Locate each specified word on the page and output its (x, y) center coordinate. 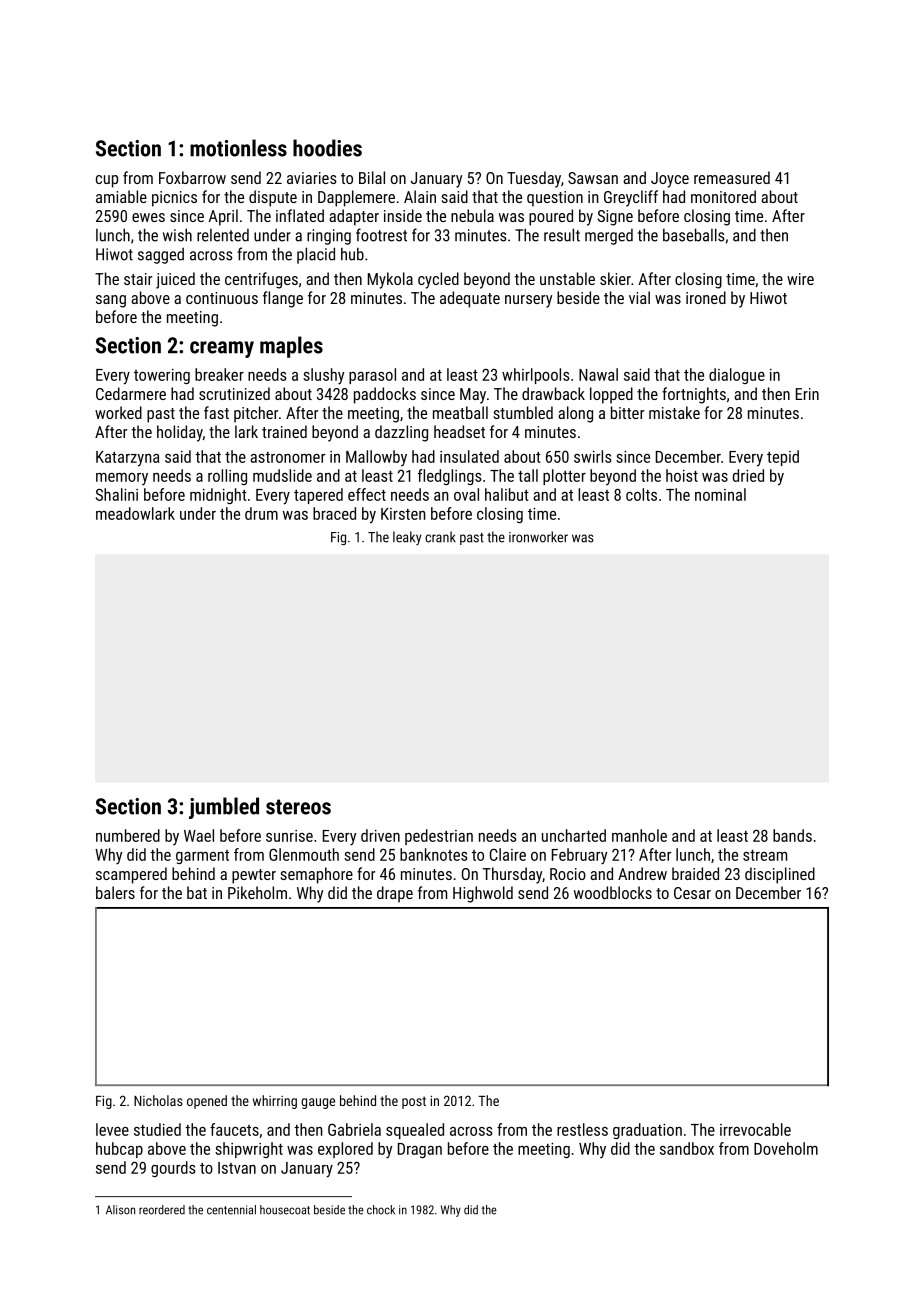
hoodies (327, 148)
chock (381, 1210)
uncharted (574, 835)
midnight (218, 496)
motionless (238, 148)
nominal (720, 494)
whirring (275, 1102)
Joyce (670, 180)
